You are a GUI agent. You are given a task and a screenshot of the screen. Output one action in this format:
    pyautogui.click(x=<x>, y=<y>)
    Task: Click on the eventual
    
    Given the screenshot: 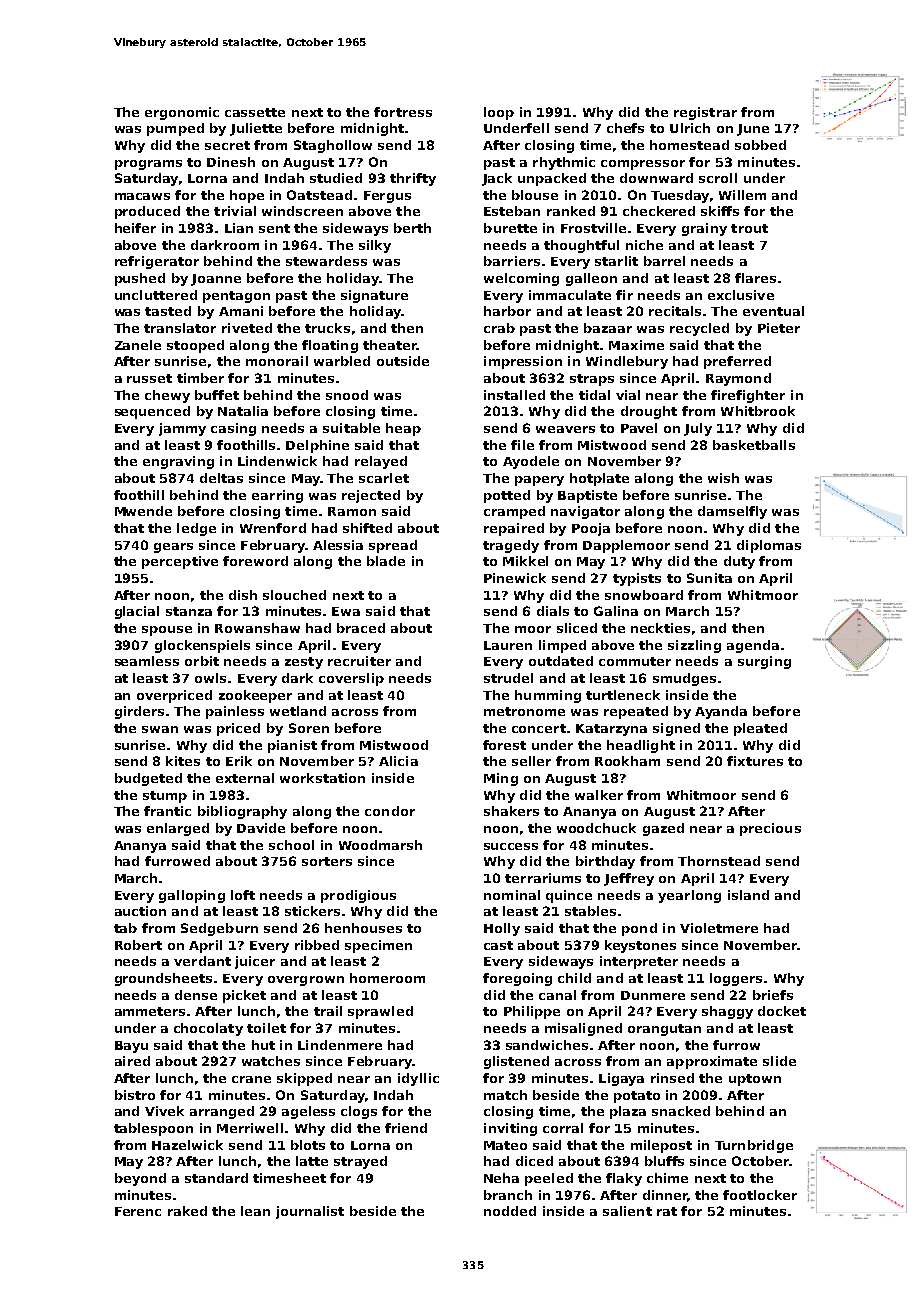 What is the action you would take?
    pyautogui.click(x=773, y=311)
